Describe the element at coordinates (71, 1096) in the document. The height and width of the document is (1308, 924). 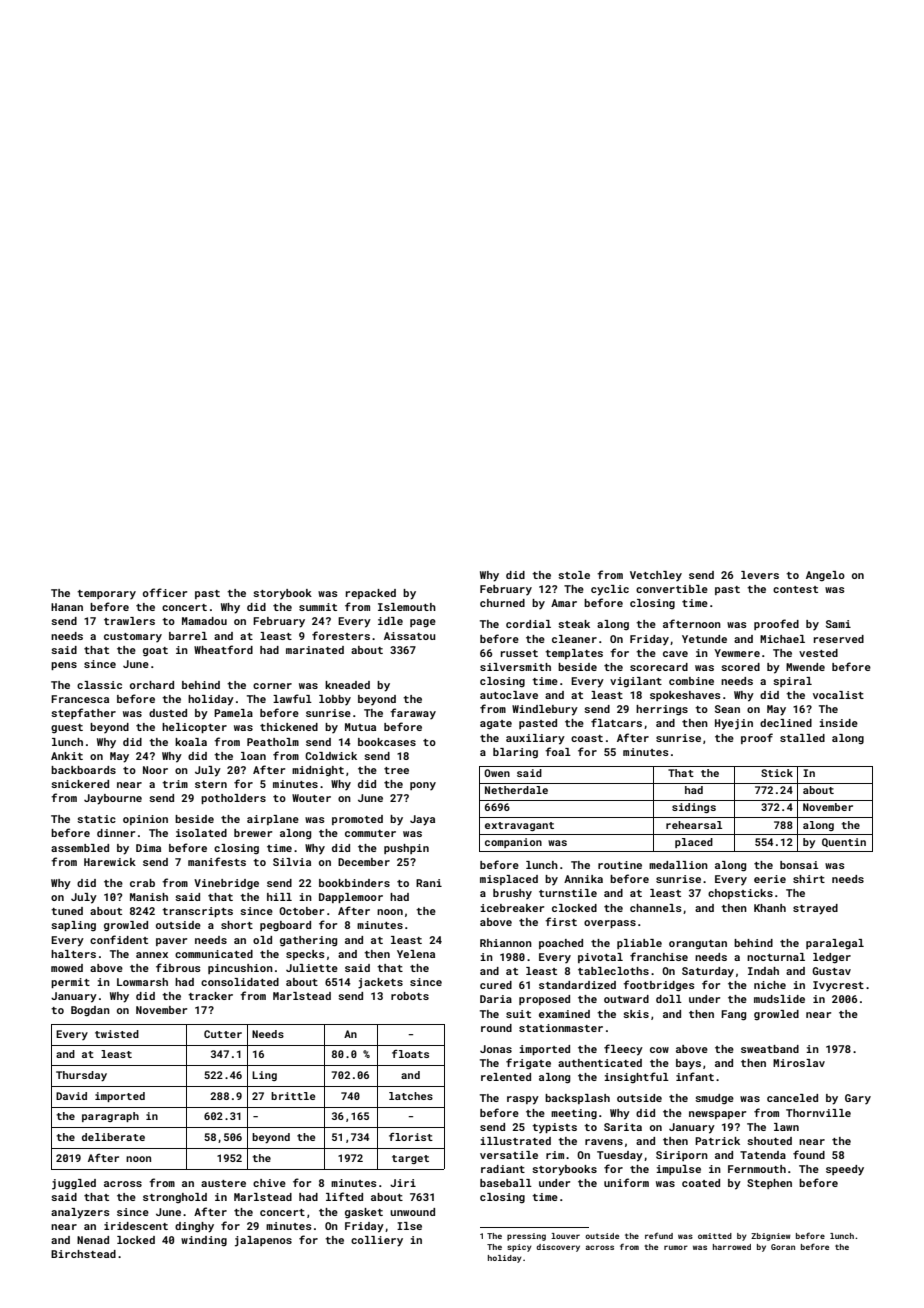
I see `David` at that location.
